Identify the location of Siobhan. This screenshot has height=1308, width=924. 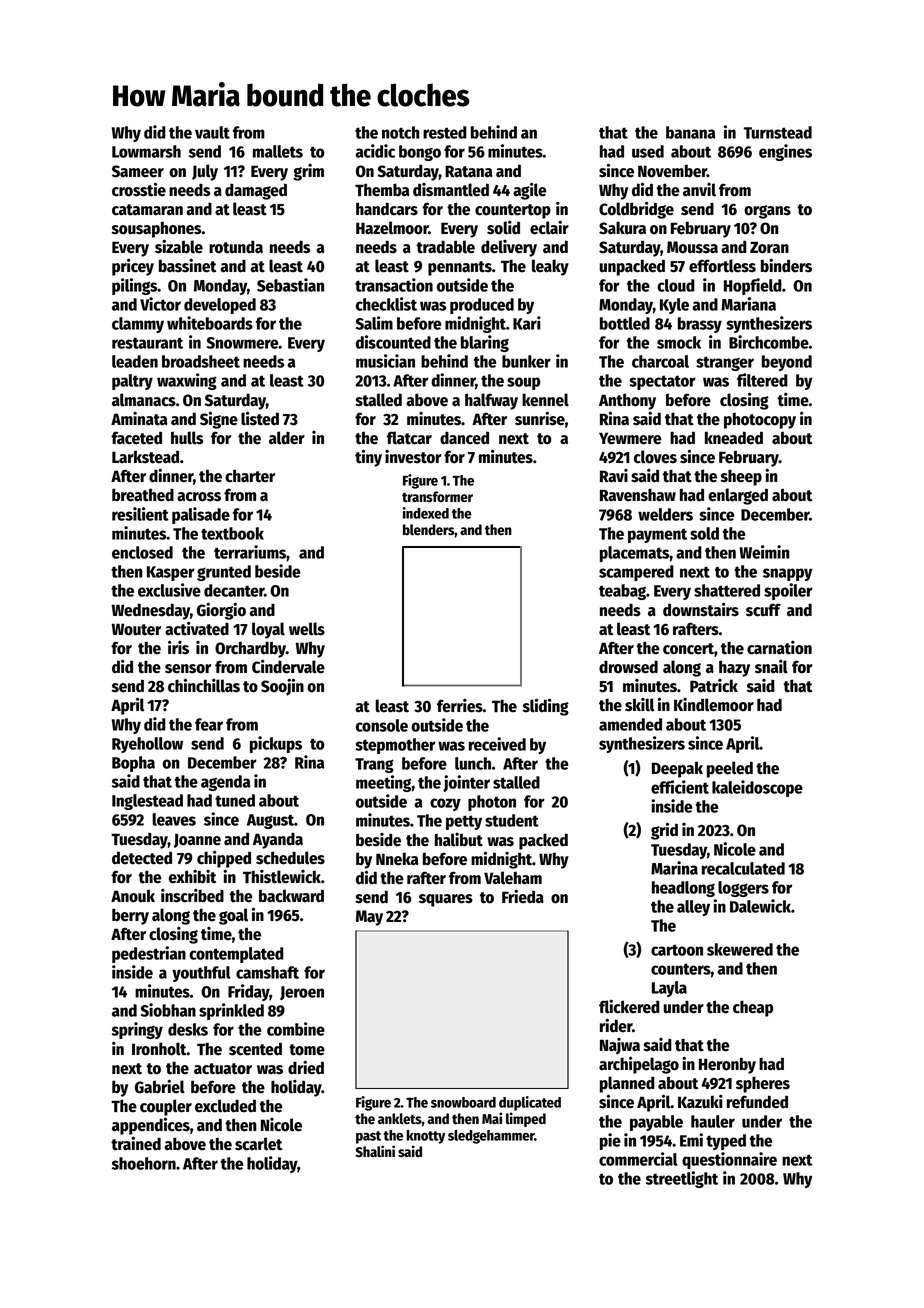
(168, 1010).
